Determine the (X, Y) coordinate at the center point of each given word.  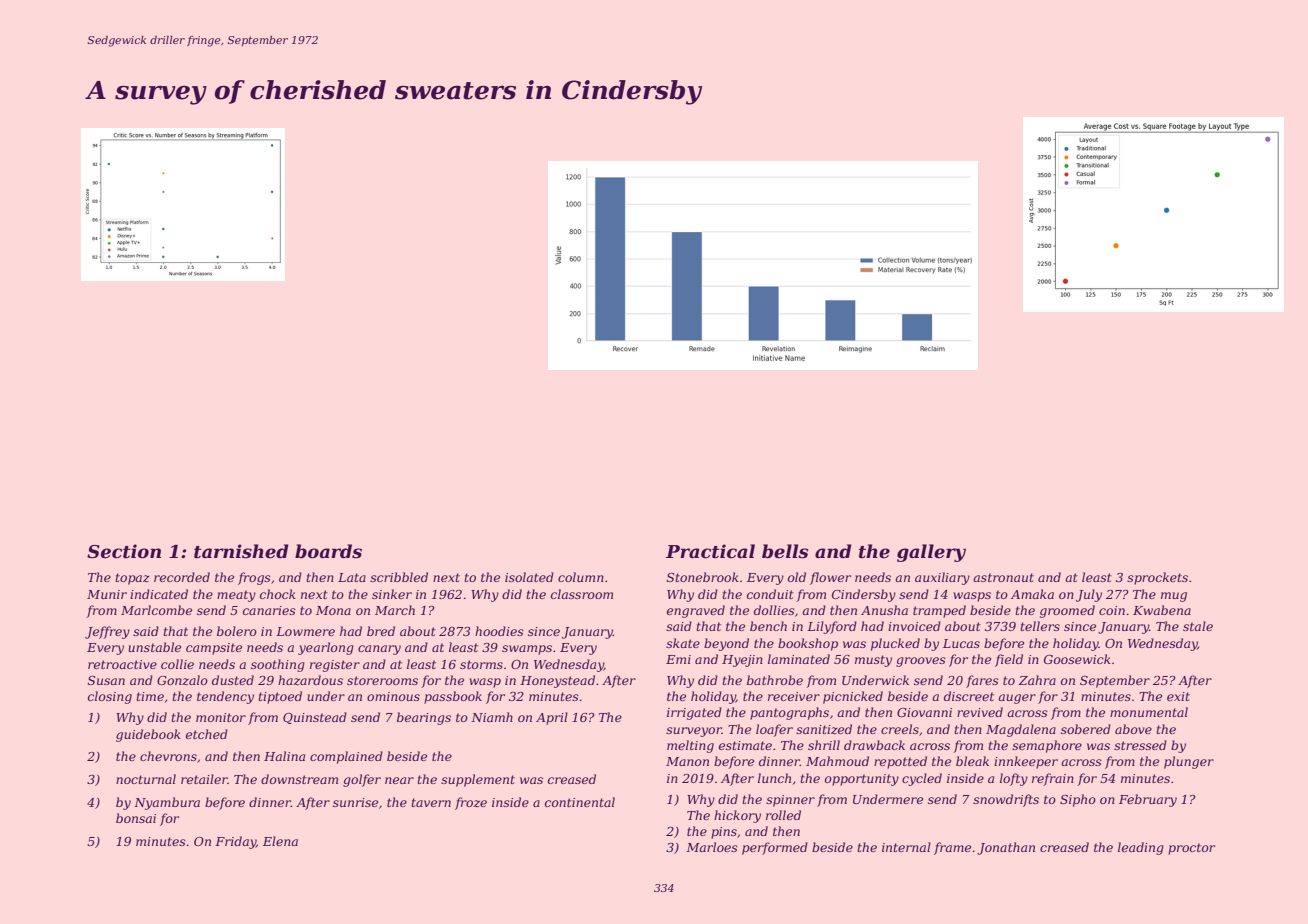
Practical (710, 551)
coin (1112, 610)
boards (328, 551)
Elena (280, 841)
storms (481, 664)
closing (110, 697)
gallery (931, 553)
